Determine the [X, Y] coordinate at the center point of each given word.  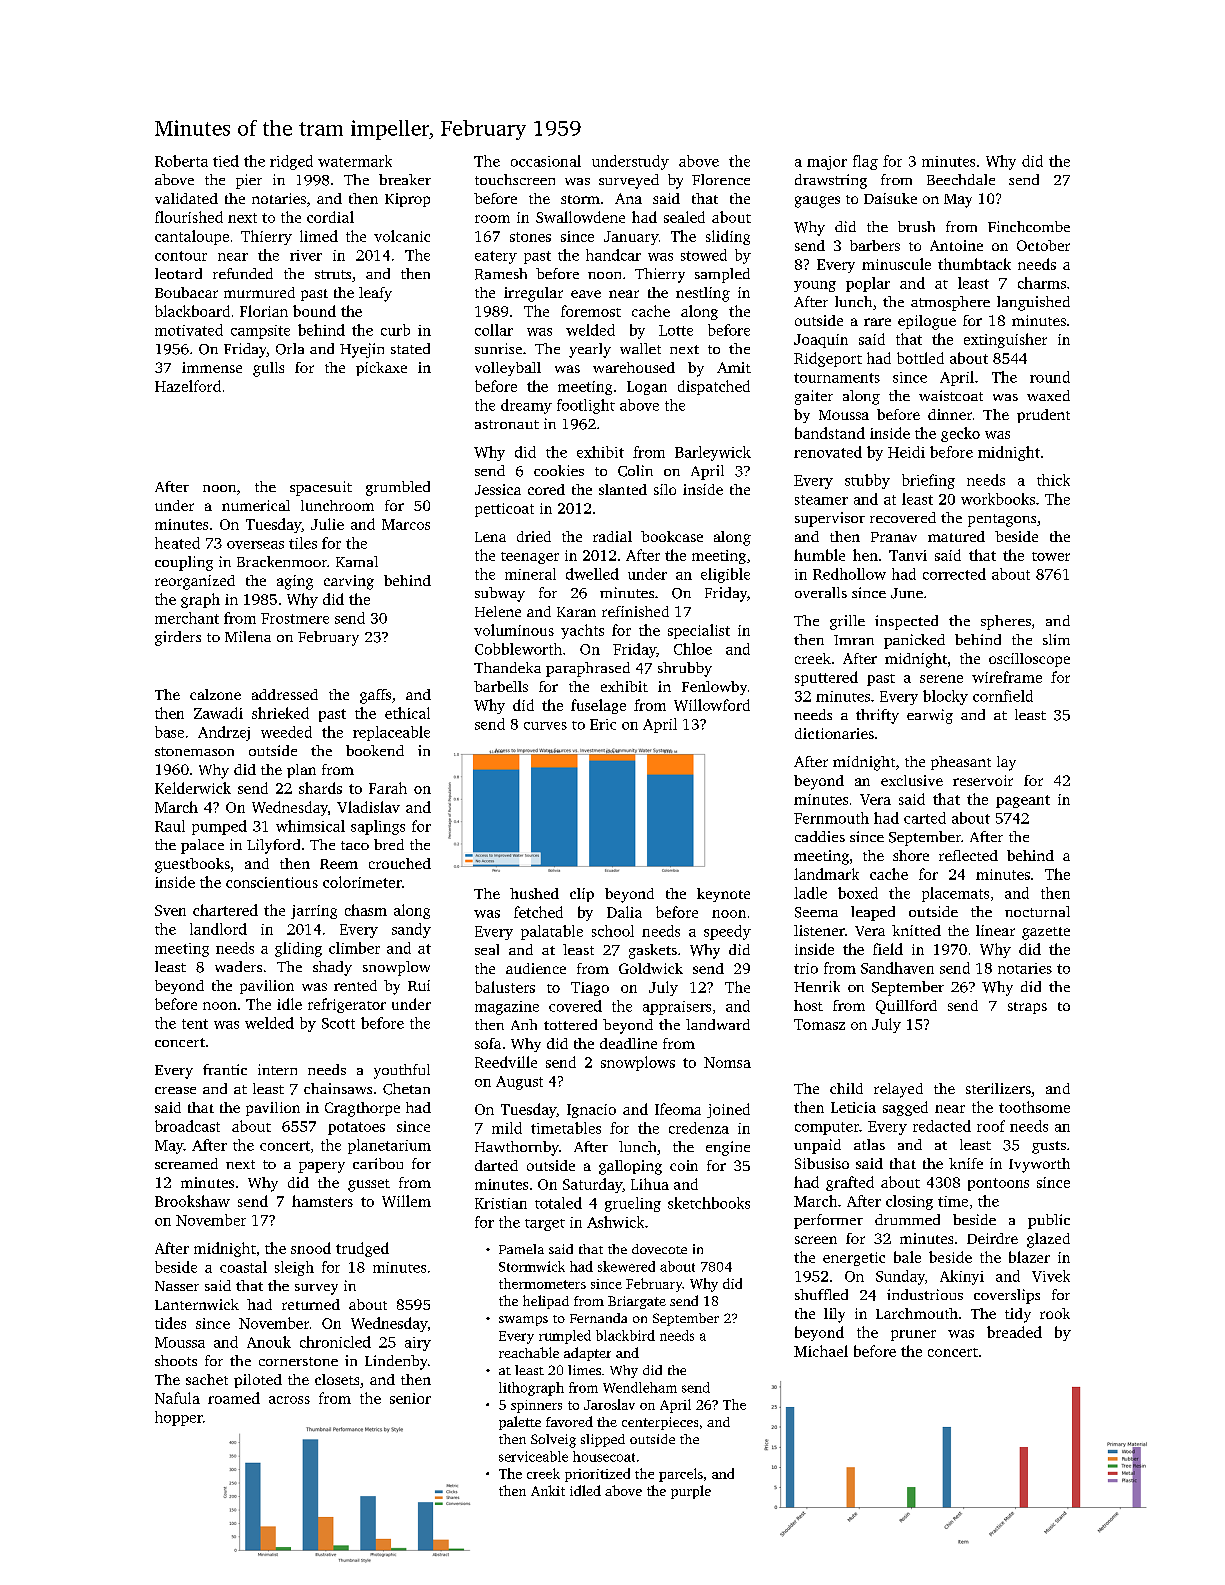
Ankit [548, 1490]
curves [545, 726]
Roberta [181, 161]
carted [925, 818]
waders [238, 966]
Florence [721, 179]
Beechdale [961, 179]
